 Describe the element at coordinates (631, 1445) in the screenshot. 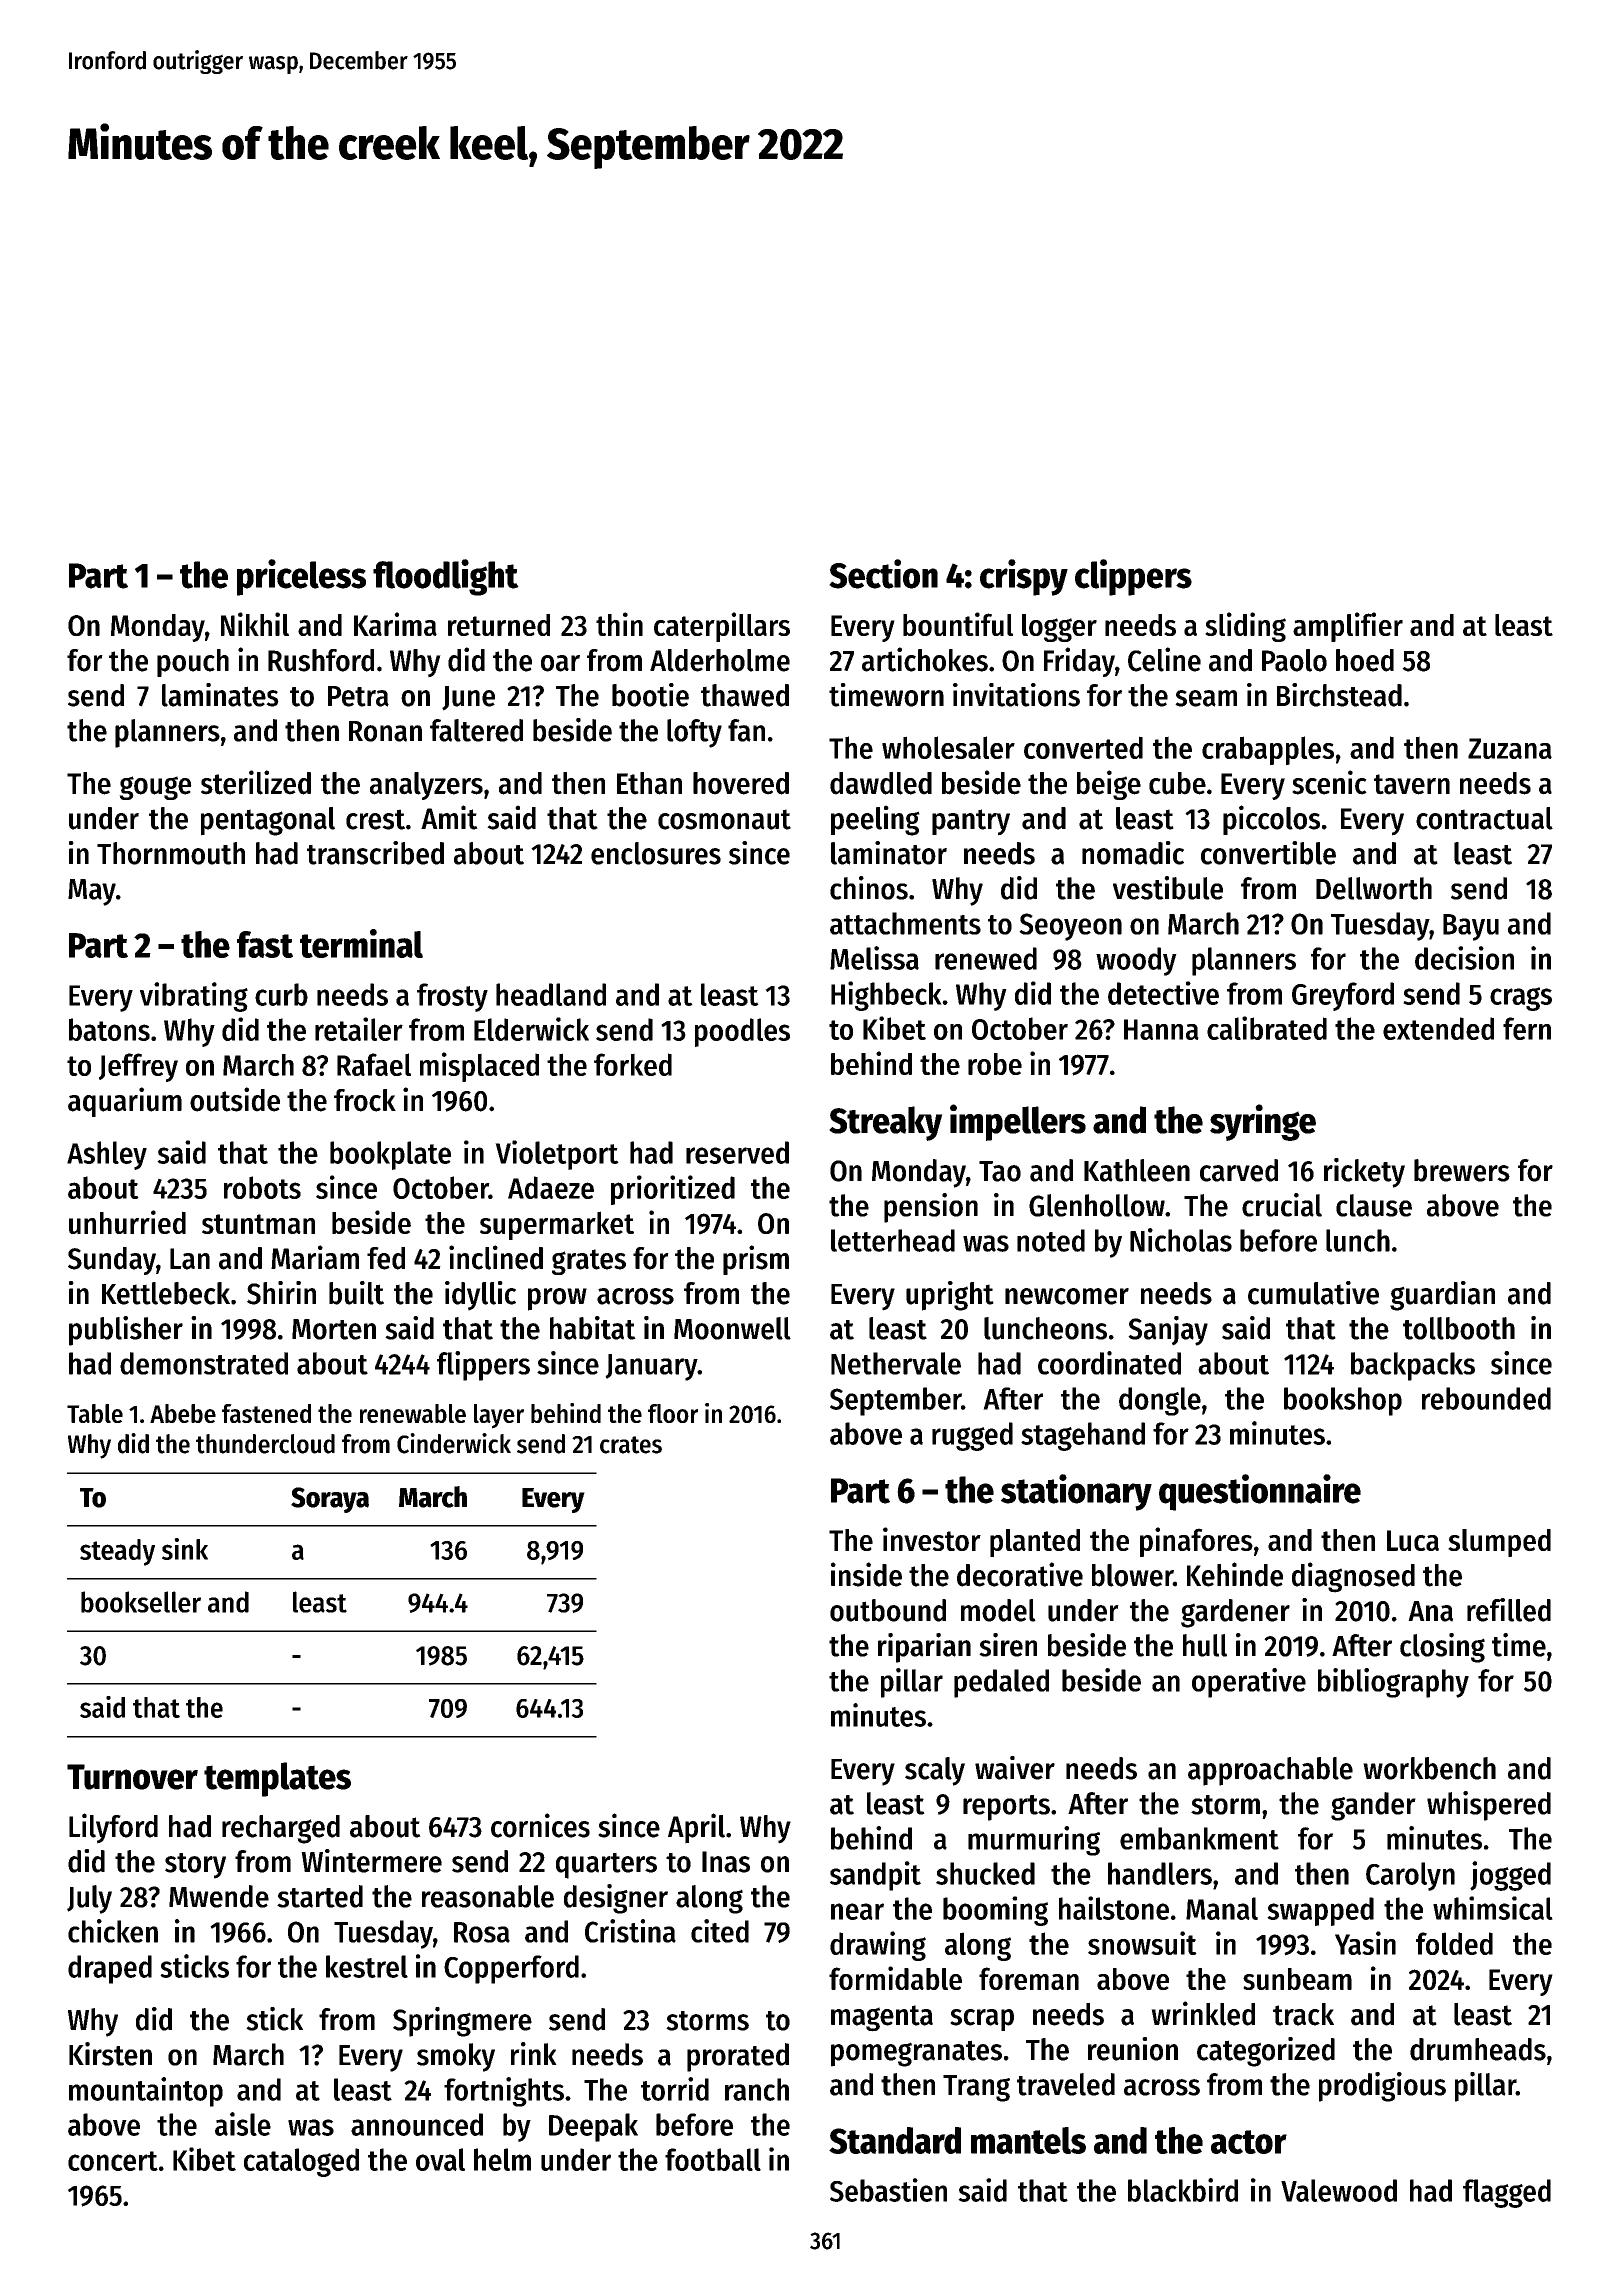

I see `crates` at that location.
